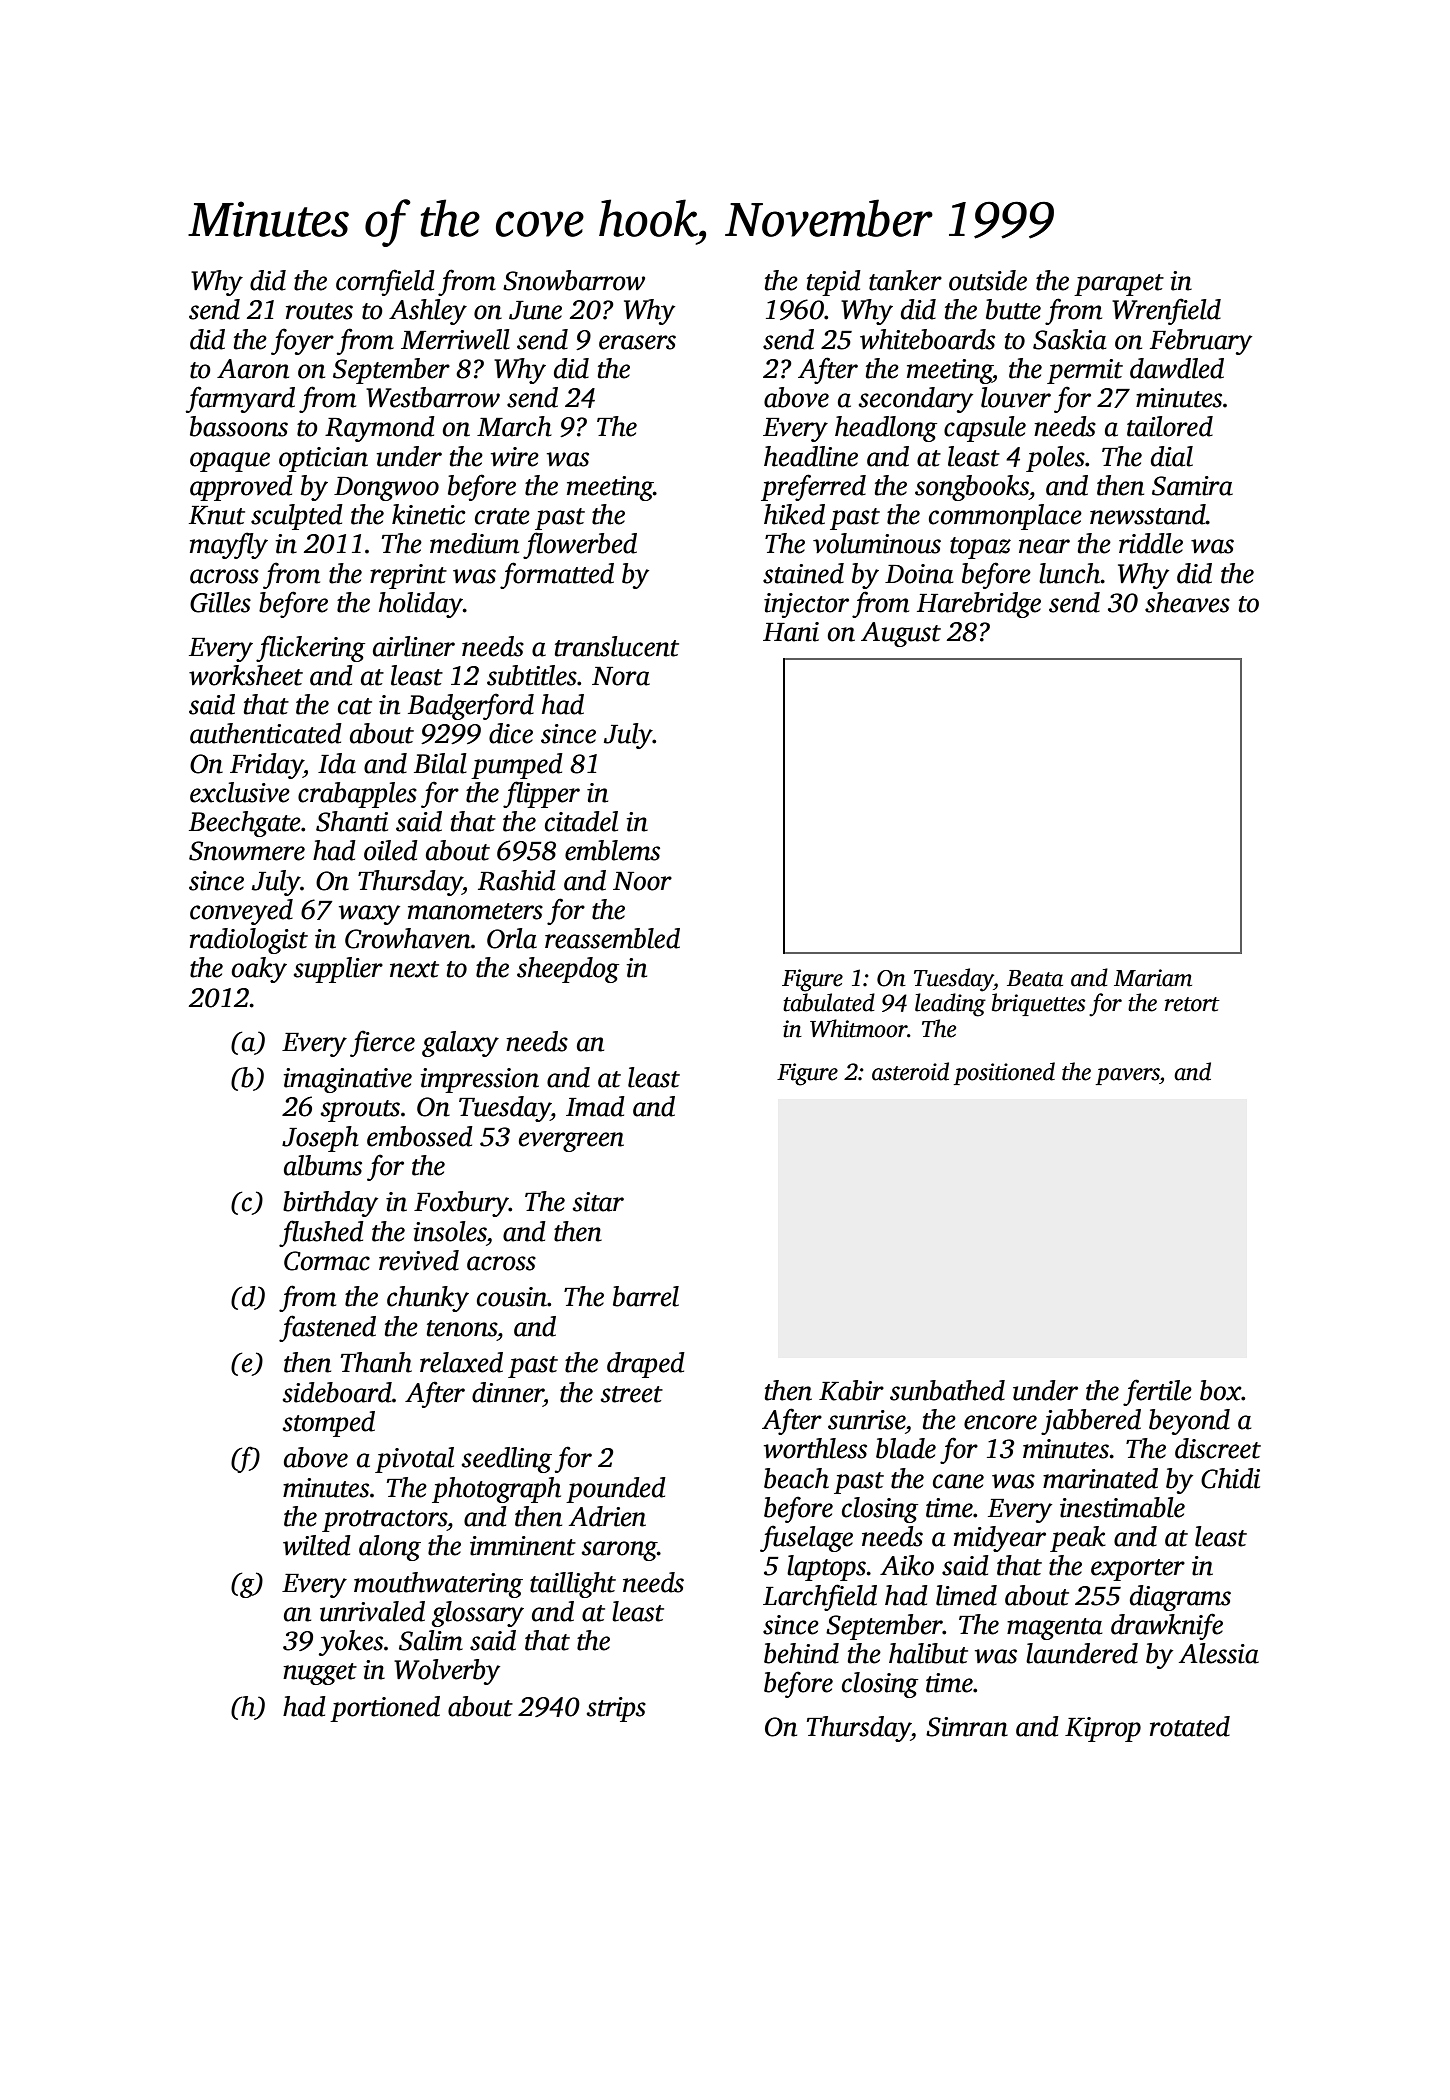 The image size is (1450, 2100). What do you see at coordinates (621, 676) in the screenshot?
I see `Nora` at bounding box center [621, 676].
